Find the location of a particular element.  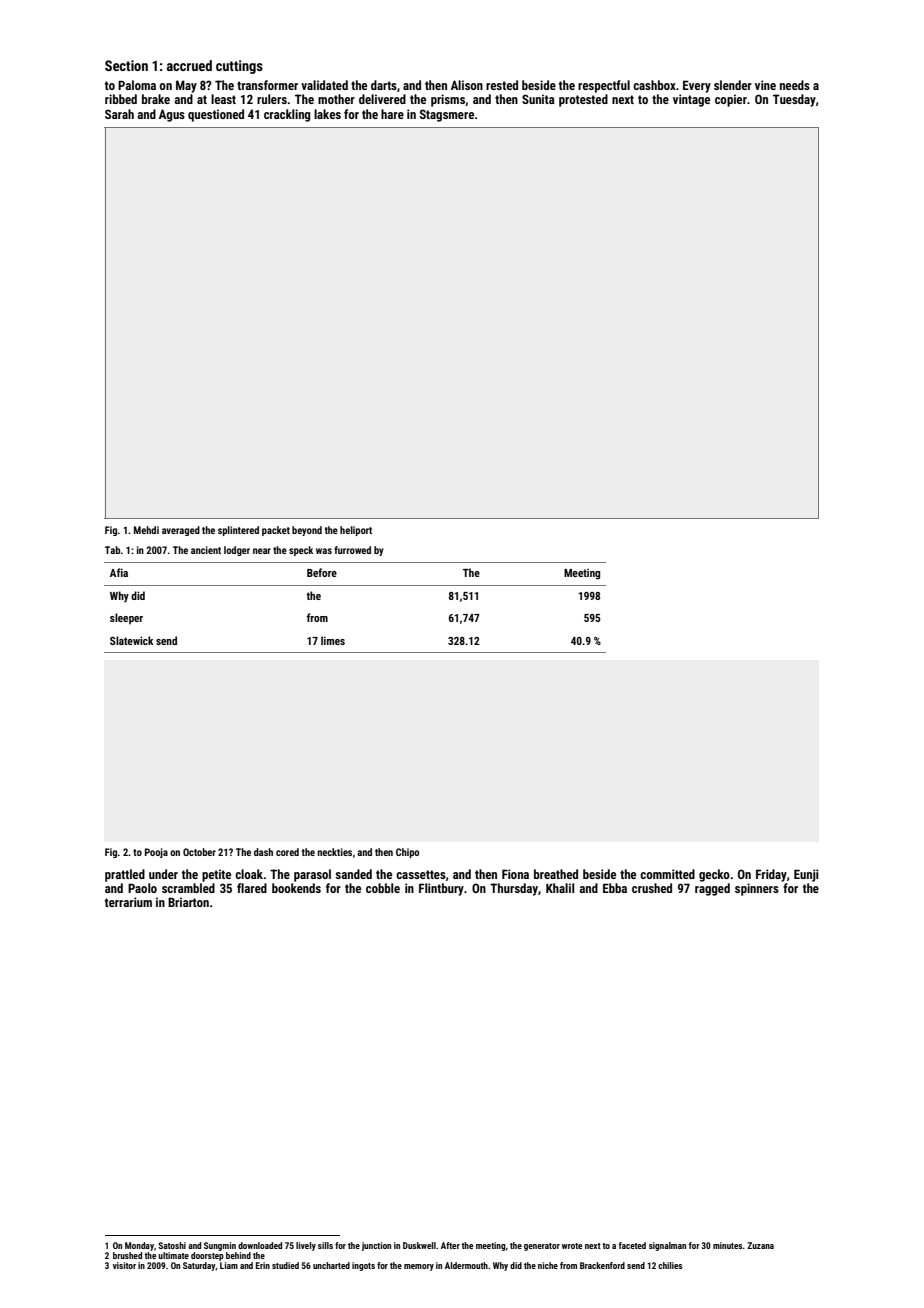

doorstep is located at coordinates (207, 1256).
